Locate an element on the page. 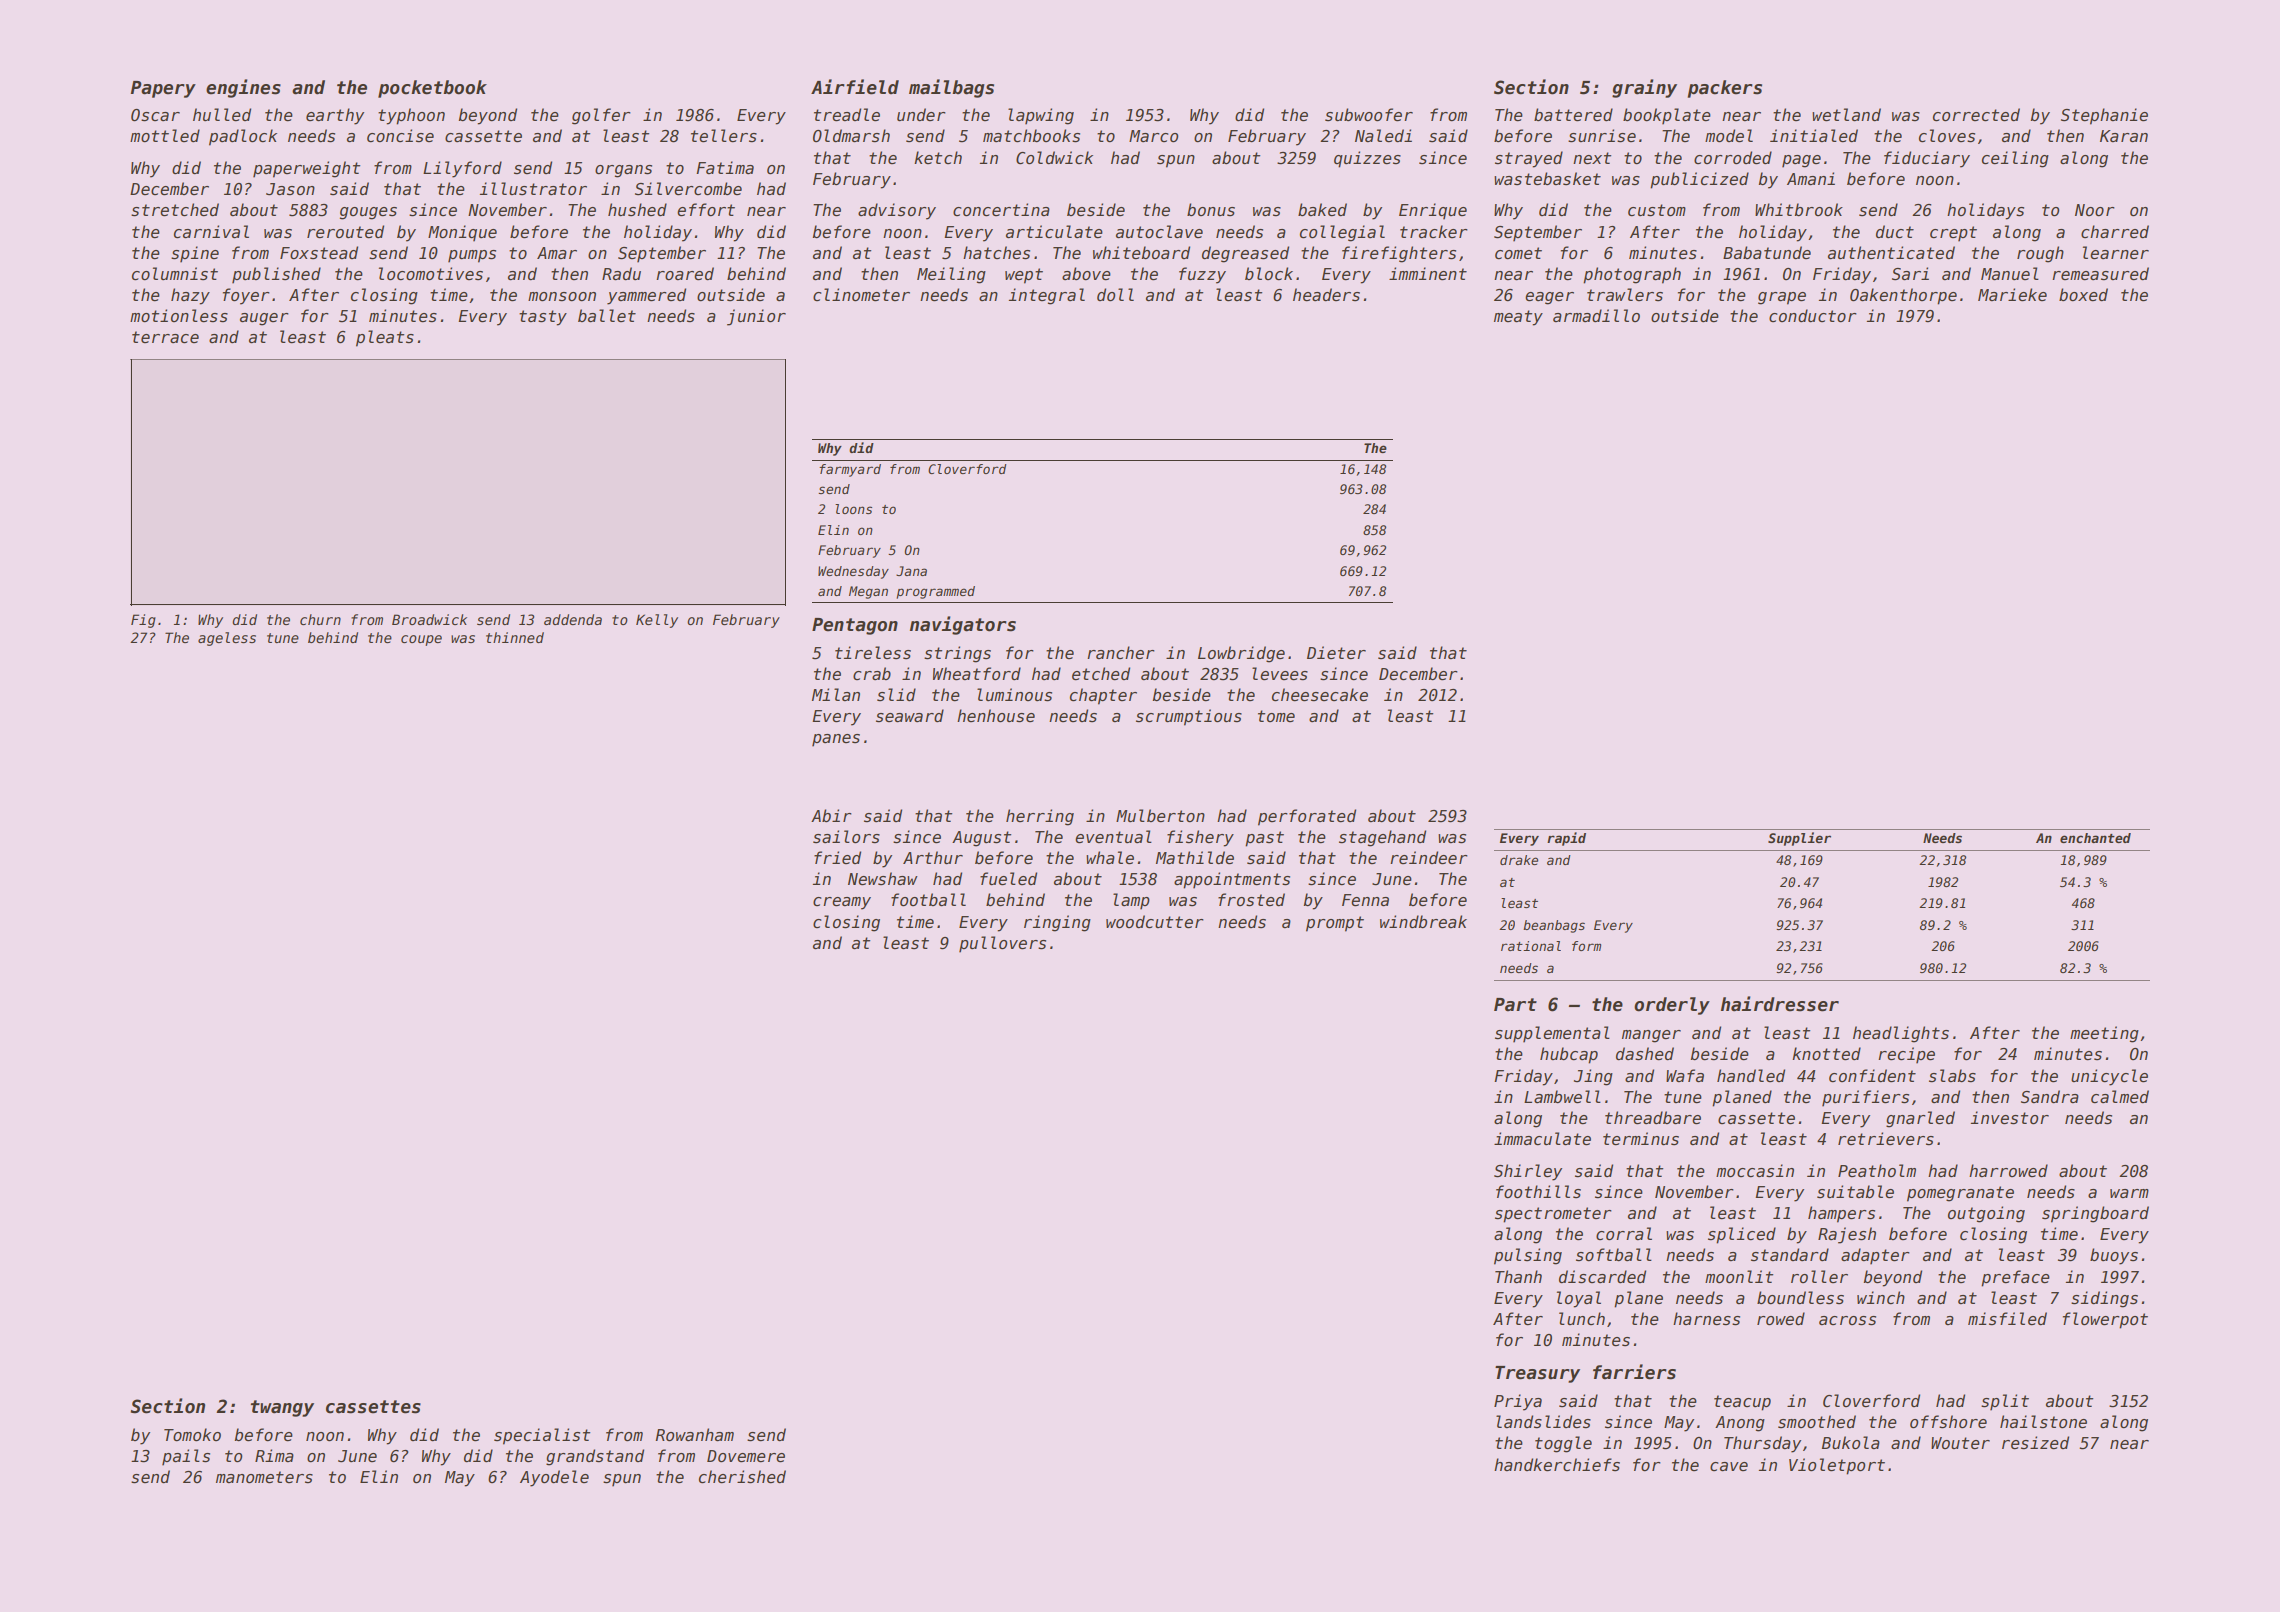 The image size is (2280, 1612). Dieter is located at coordinates (1336, 653).
